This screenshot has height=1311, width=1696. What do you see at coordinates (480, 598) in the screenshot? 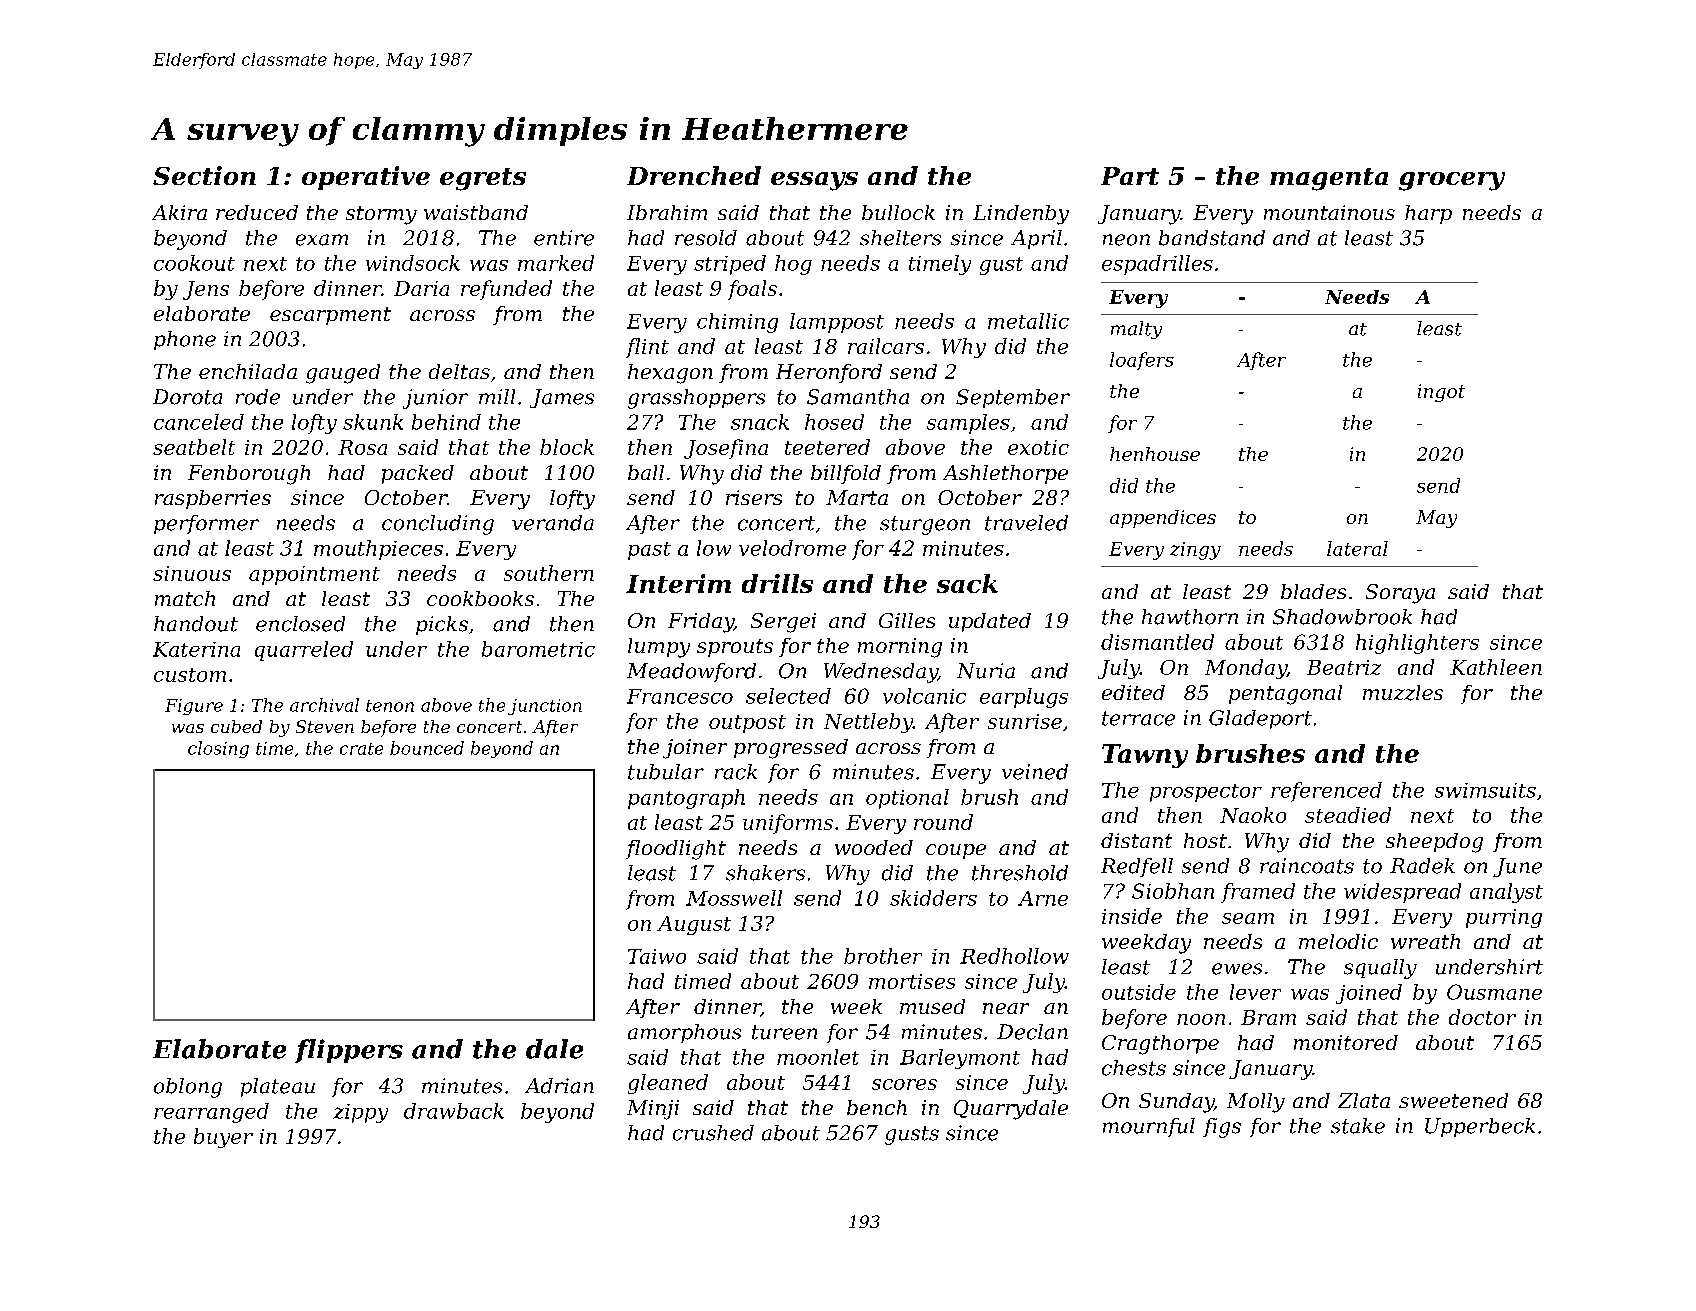
I see `cookbooks` at bounding box center [480, 598].
